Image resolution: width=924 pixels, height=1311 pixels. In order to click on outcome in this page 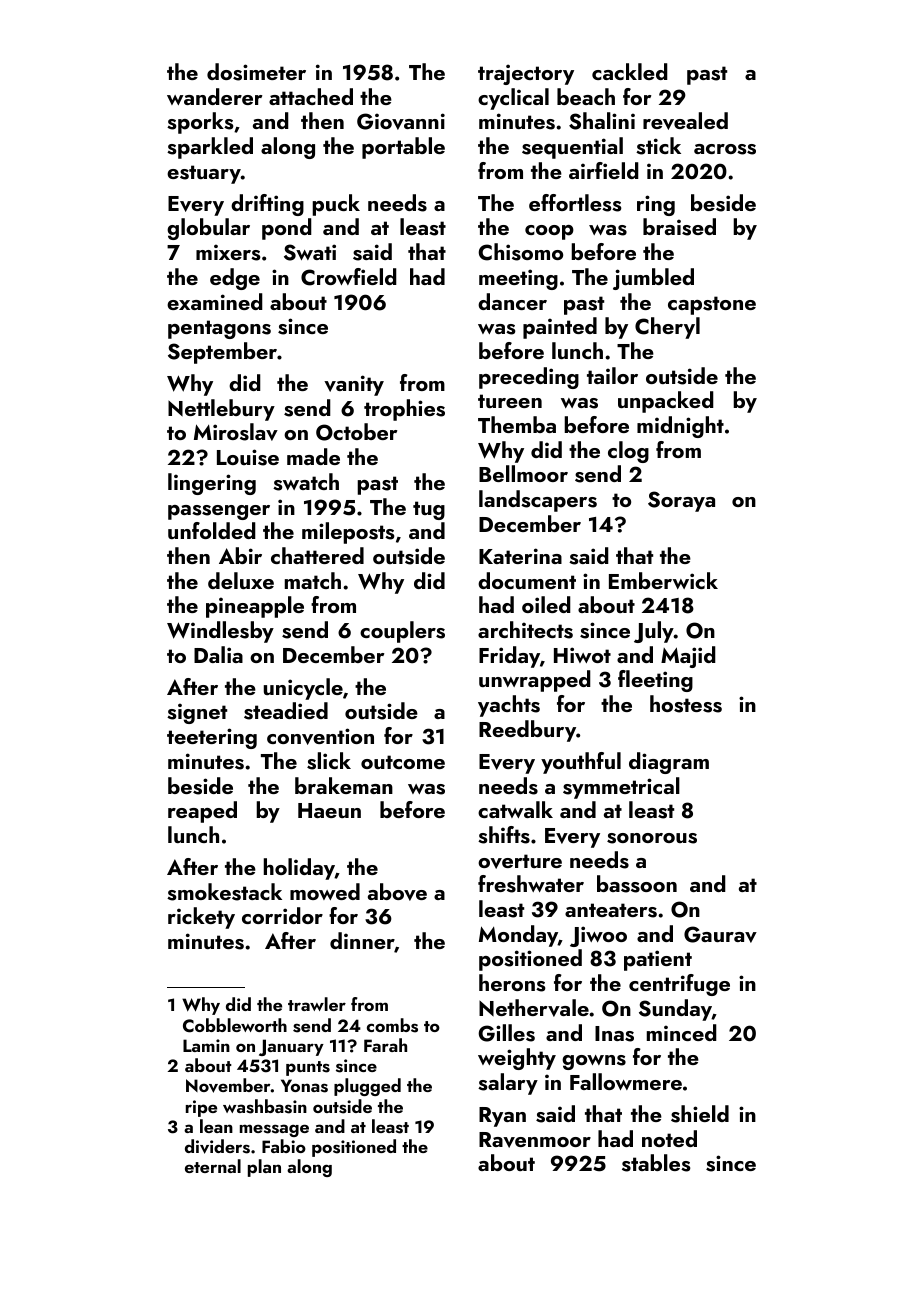, I will do `click(403, 762)`.
